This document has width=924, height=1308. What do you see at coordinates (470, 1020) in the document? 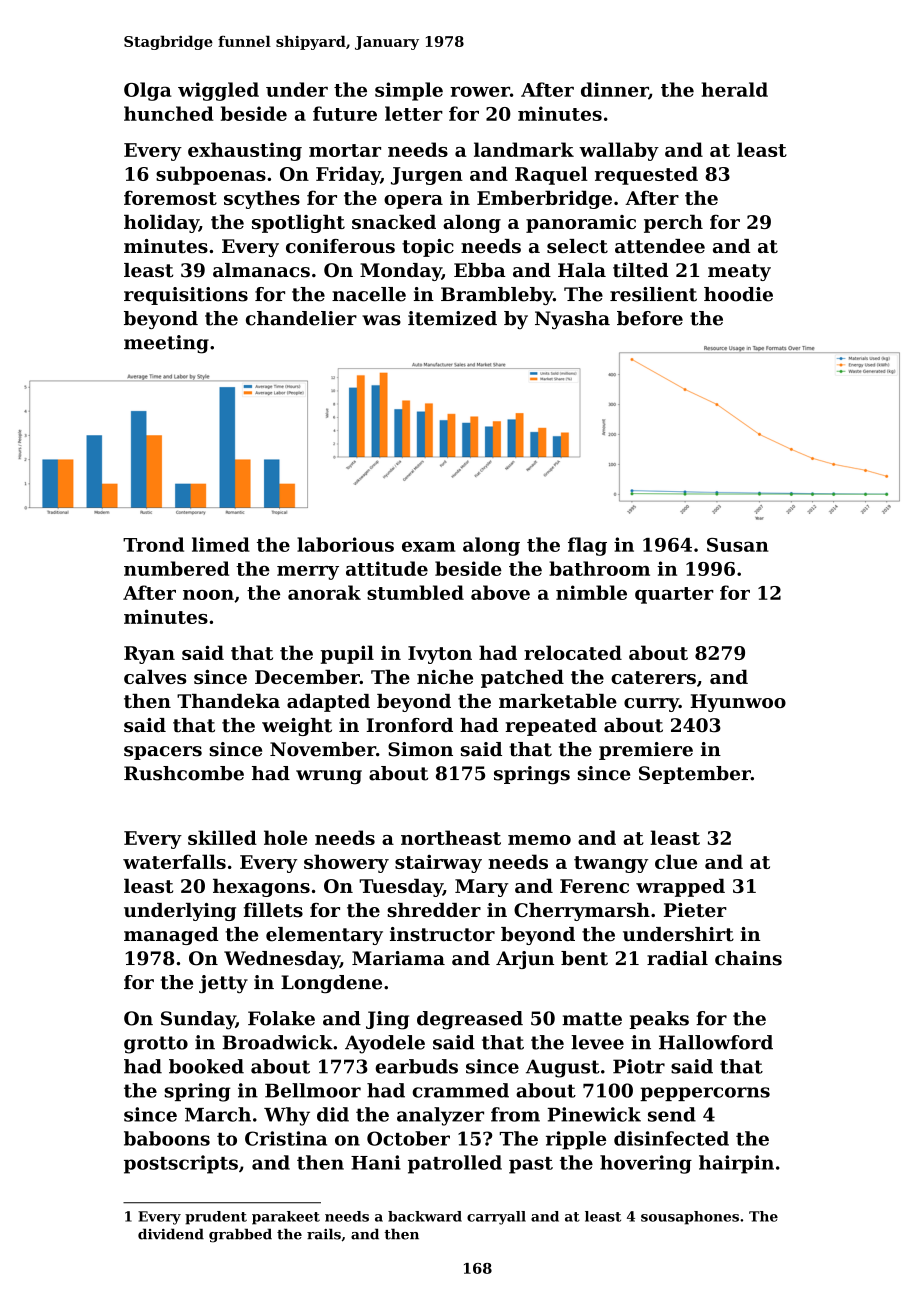
I see `degreased` at bounding box center [470, 1020].
